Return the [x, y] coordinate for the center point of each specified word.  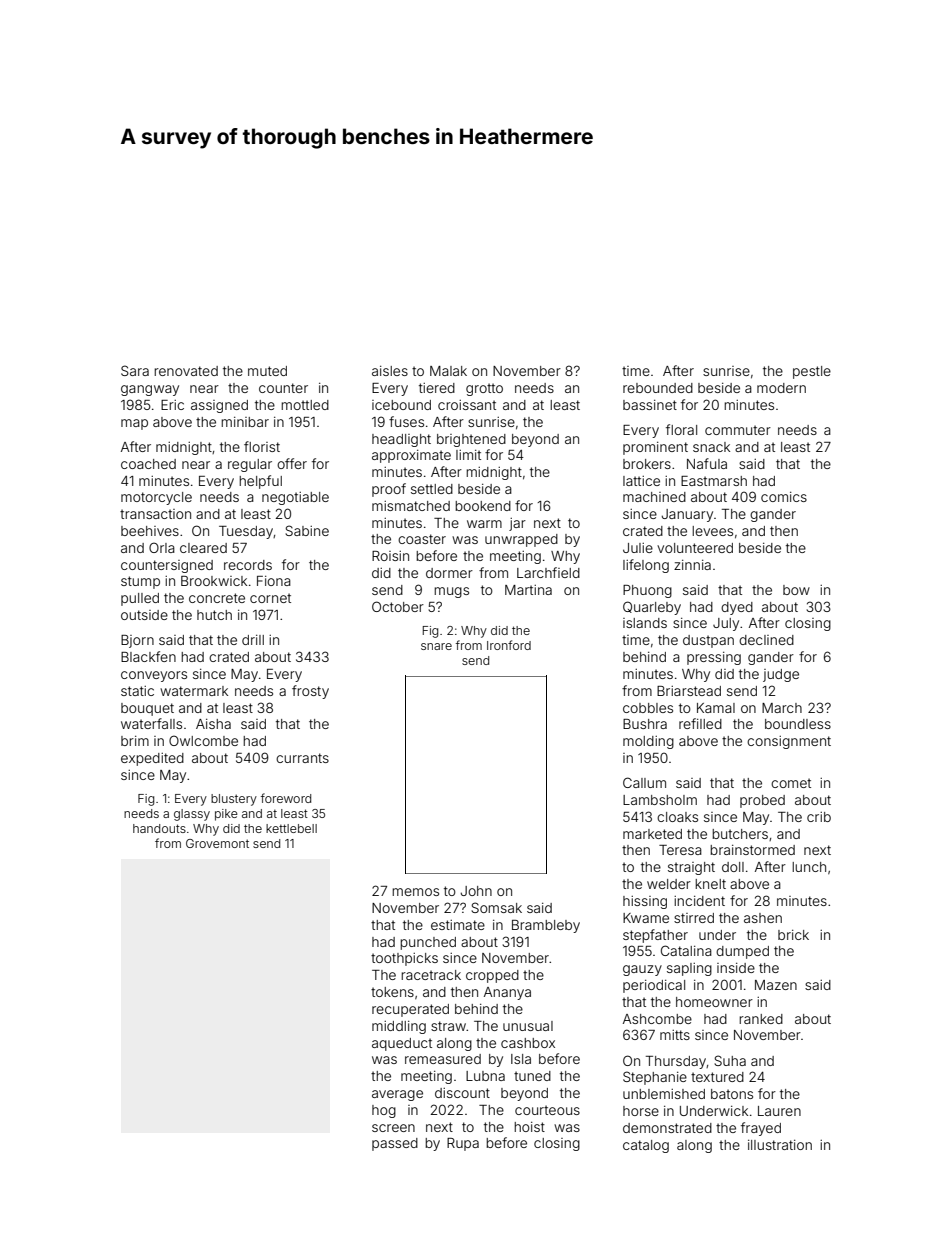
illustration [780, 1145]
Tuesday [246, 532]
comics [784, 497]
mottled [305, 405]
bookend [483, 506]
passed [395, 1144]
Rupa [463, 1144]
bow [796, 590]
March [782, 708]
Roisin [390, 556]
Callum [644, 782]
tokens [392, 992]
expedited [152, 759]
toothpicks [404, 959]
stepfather [655, 936]
